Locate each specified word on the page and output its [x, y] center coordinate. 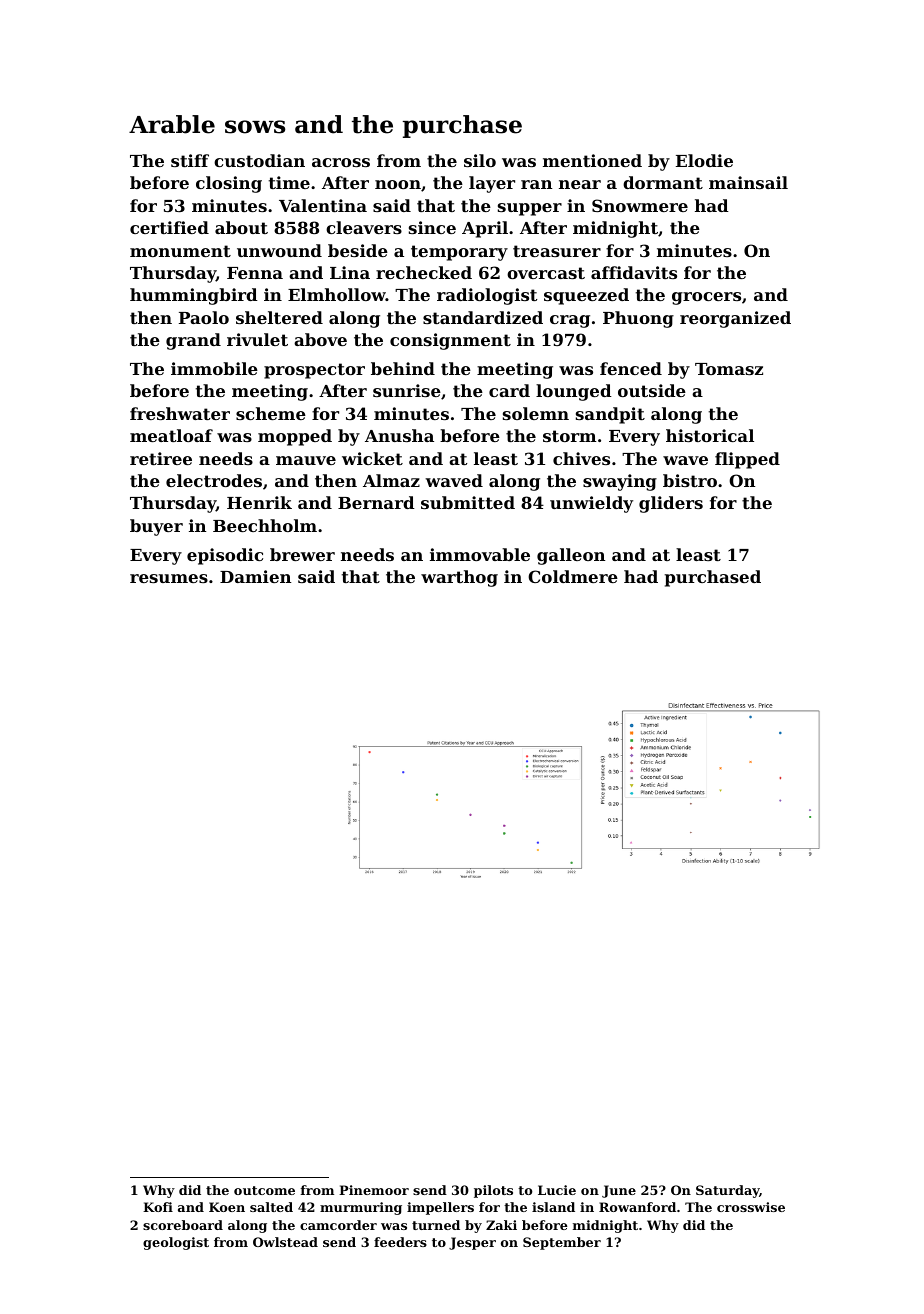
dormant [663, 182]
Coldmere [573, 576]
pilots [493, 1191]
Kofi [158, 1207]
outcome [264, 1190]
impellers [440, 1208]
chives [581, 458]
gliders [671, 504]
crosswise [751, 1207]
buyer [156, 527]
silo [480, 160]
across [341, 162]
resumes [169, 578]
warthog [459, 578]
